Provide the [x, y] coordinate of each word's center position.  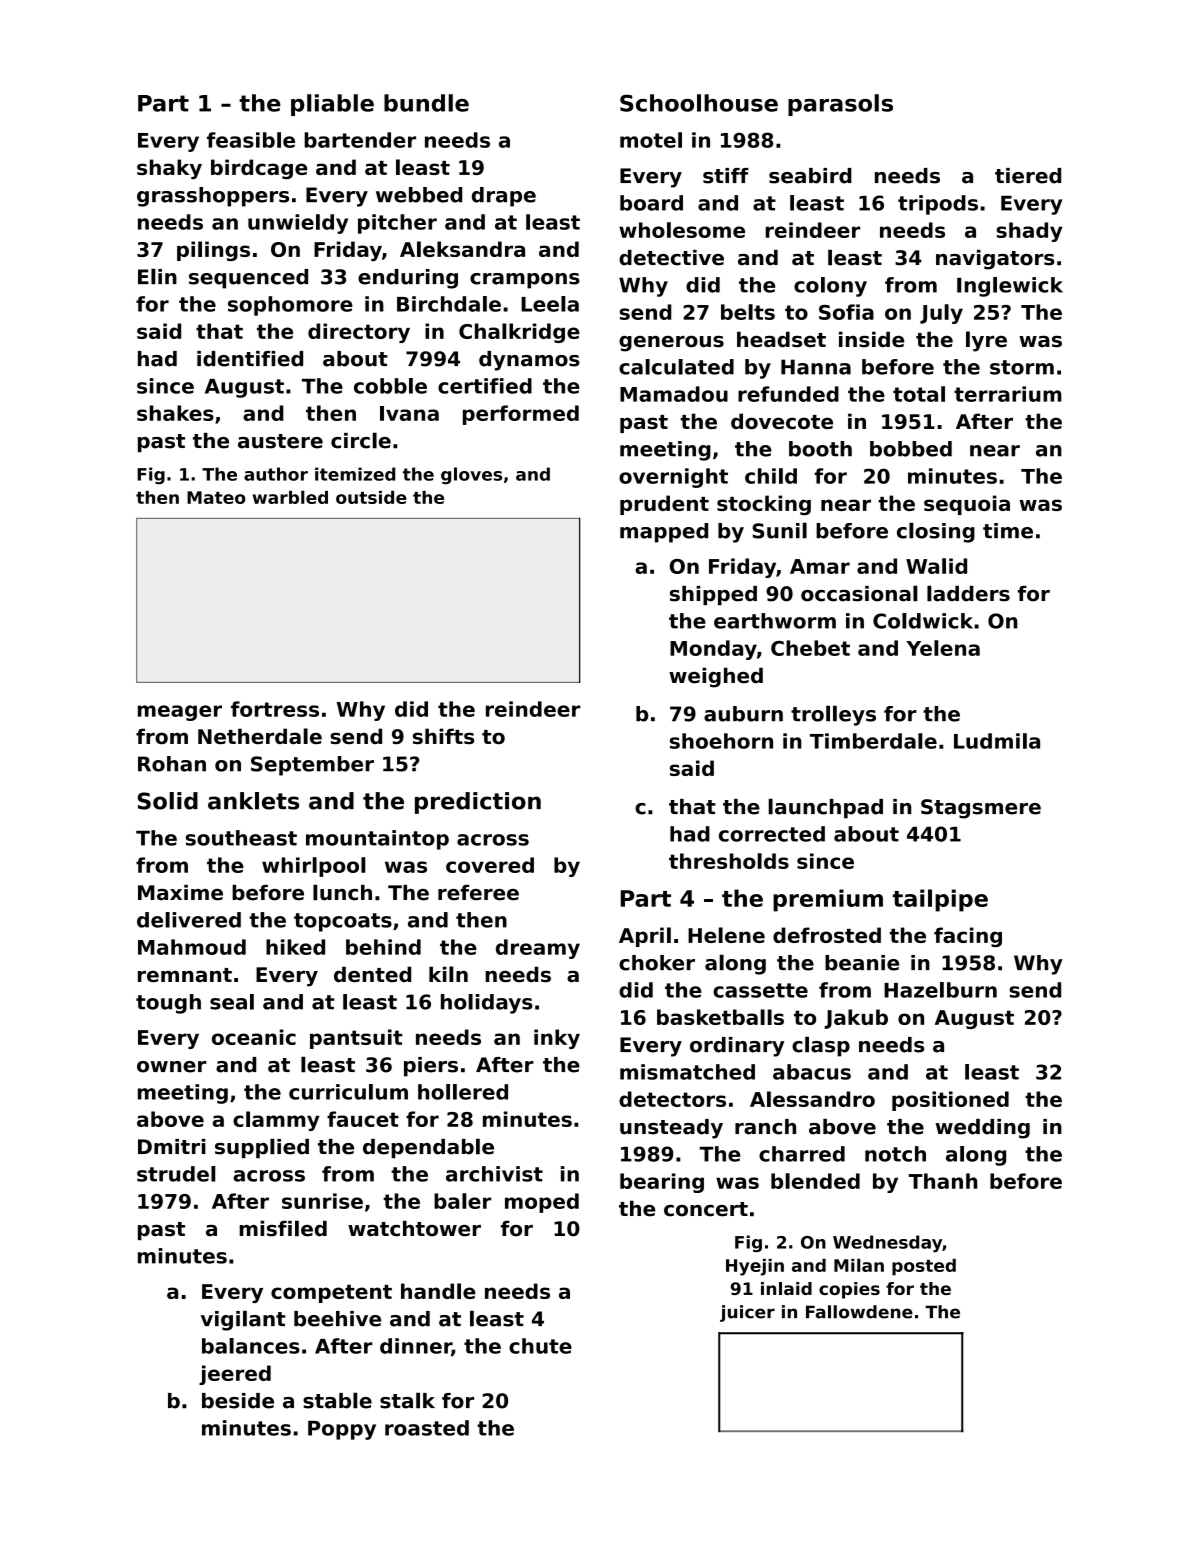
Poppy [342, 1430]
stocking [764, 505]
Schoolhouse [699, 103]
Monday [713, 650]
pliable [332, 105]
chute [540, 1346]
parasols [840, 105]
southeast [241, 838]
